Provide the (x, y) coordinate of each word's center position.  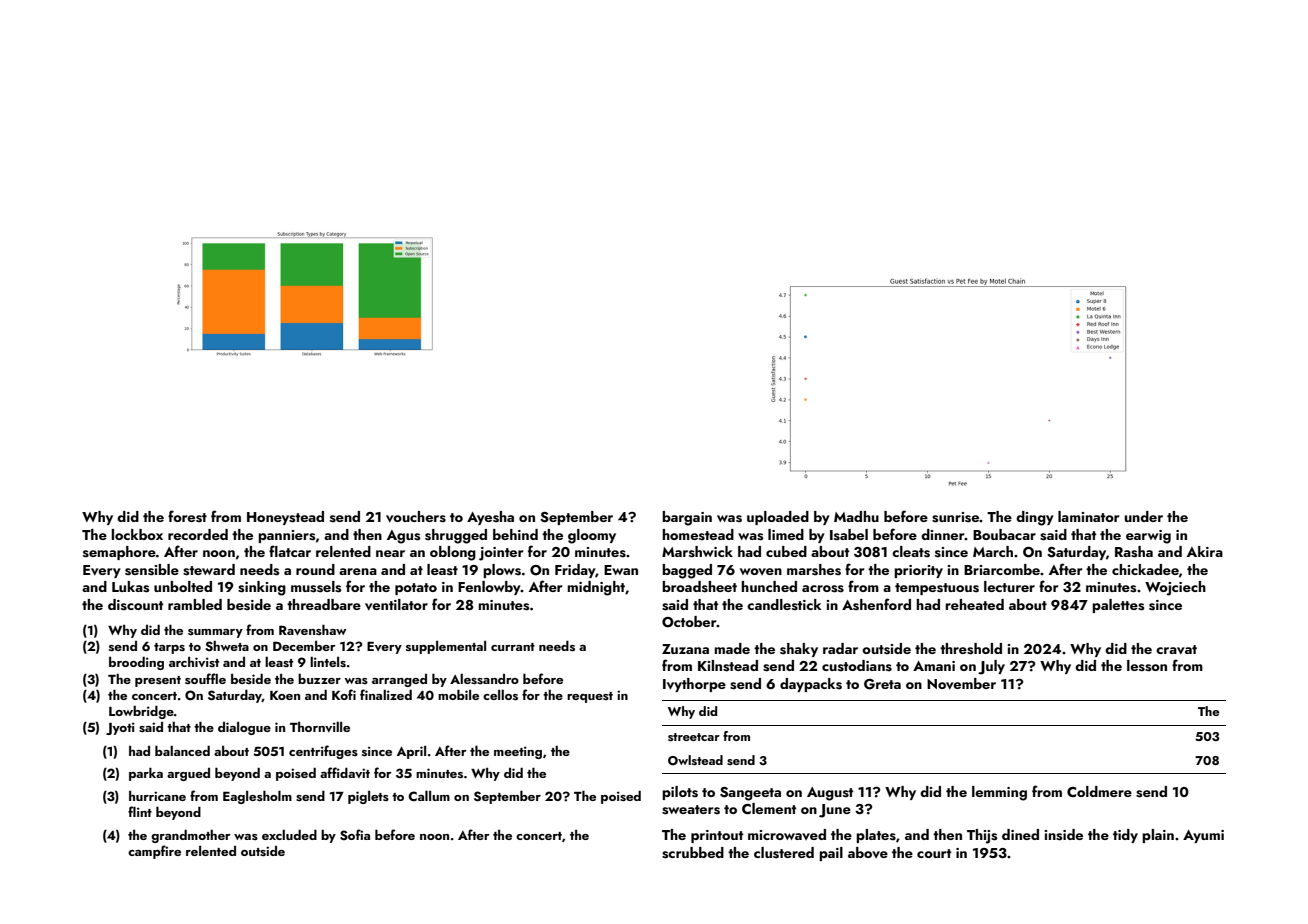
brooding (136, 663)
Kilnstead (728, 666)
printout (717, 836)
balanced (182, 750)
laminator (1088, 516)
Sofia (355, 835)
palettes (1118, 606)
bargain (687, 518)
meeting (518, 752)
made (732, 648)
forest (187, 516)
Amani (934, 666)
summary (215, 633)
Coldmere (1099, 791)
